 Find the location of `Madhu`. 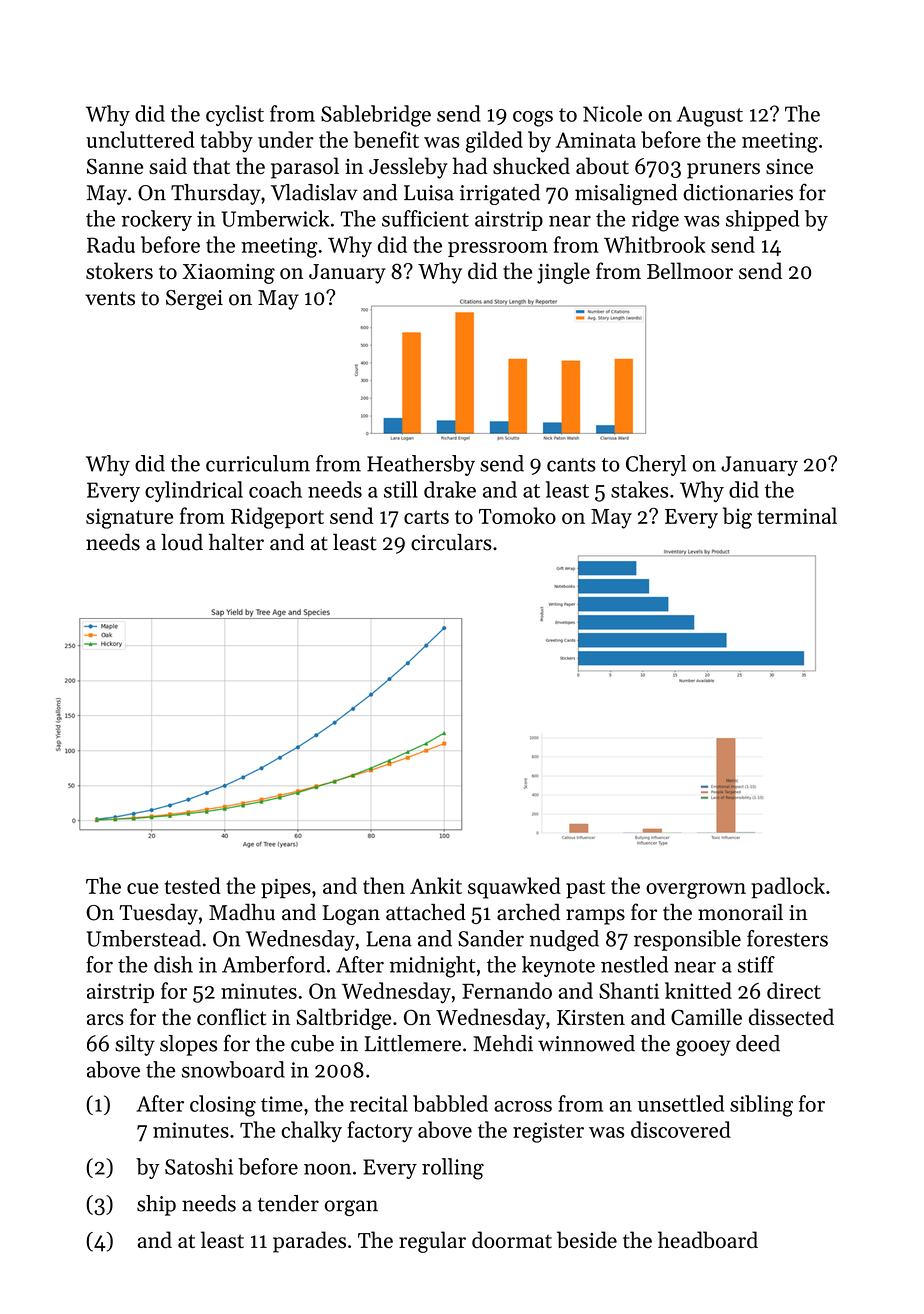

Madhu is located at coordinates (242, 912).
